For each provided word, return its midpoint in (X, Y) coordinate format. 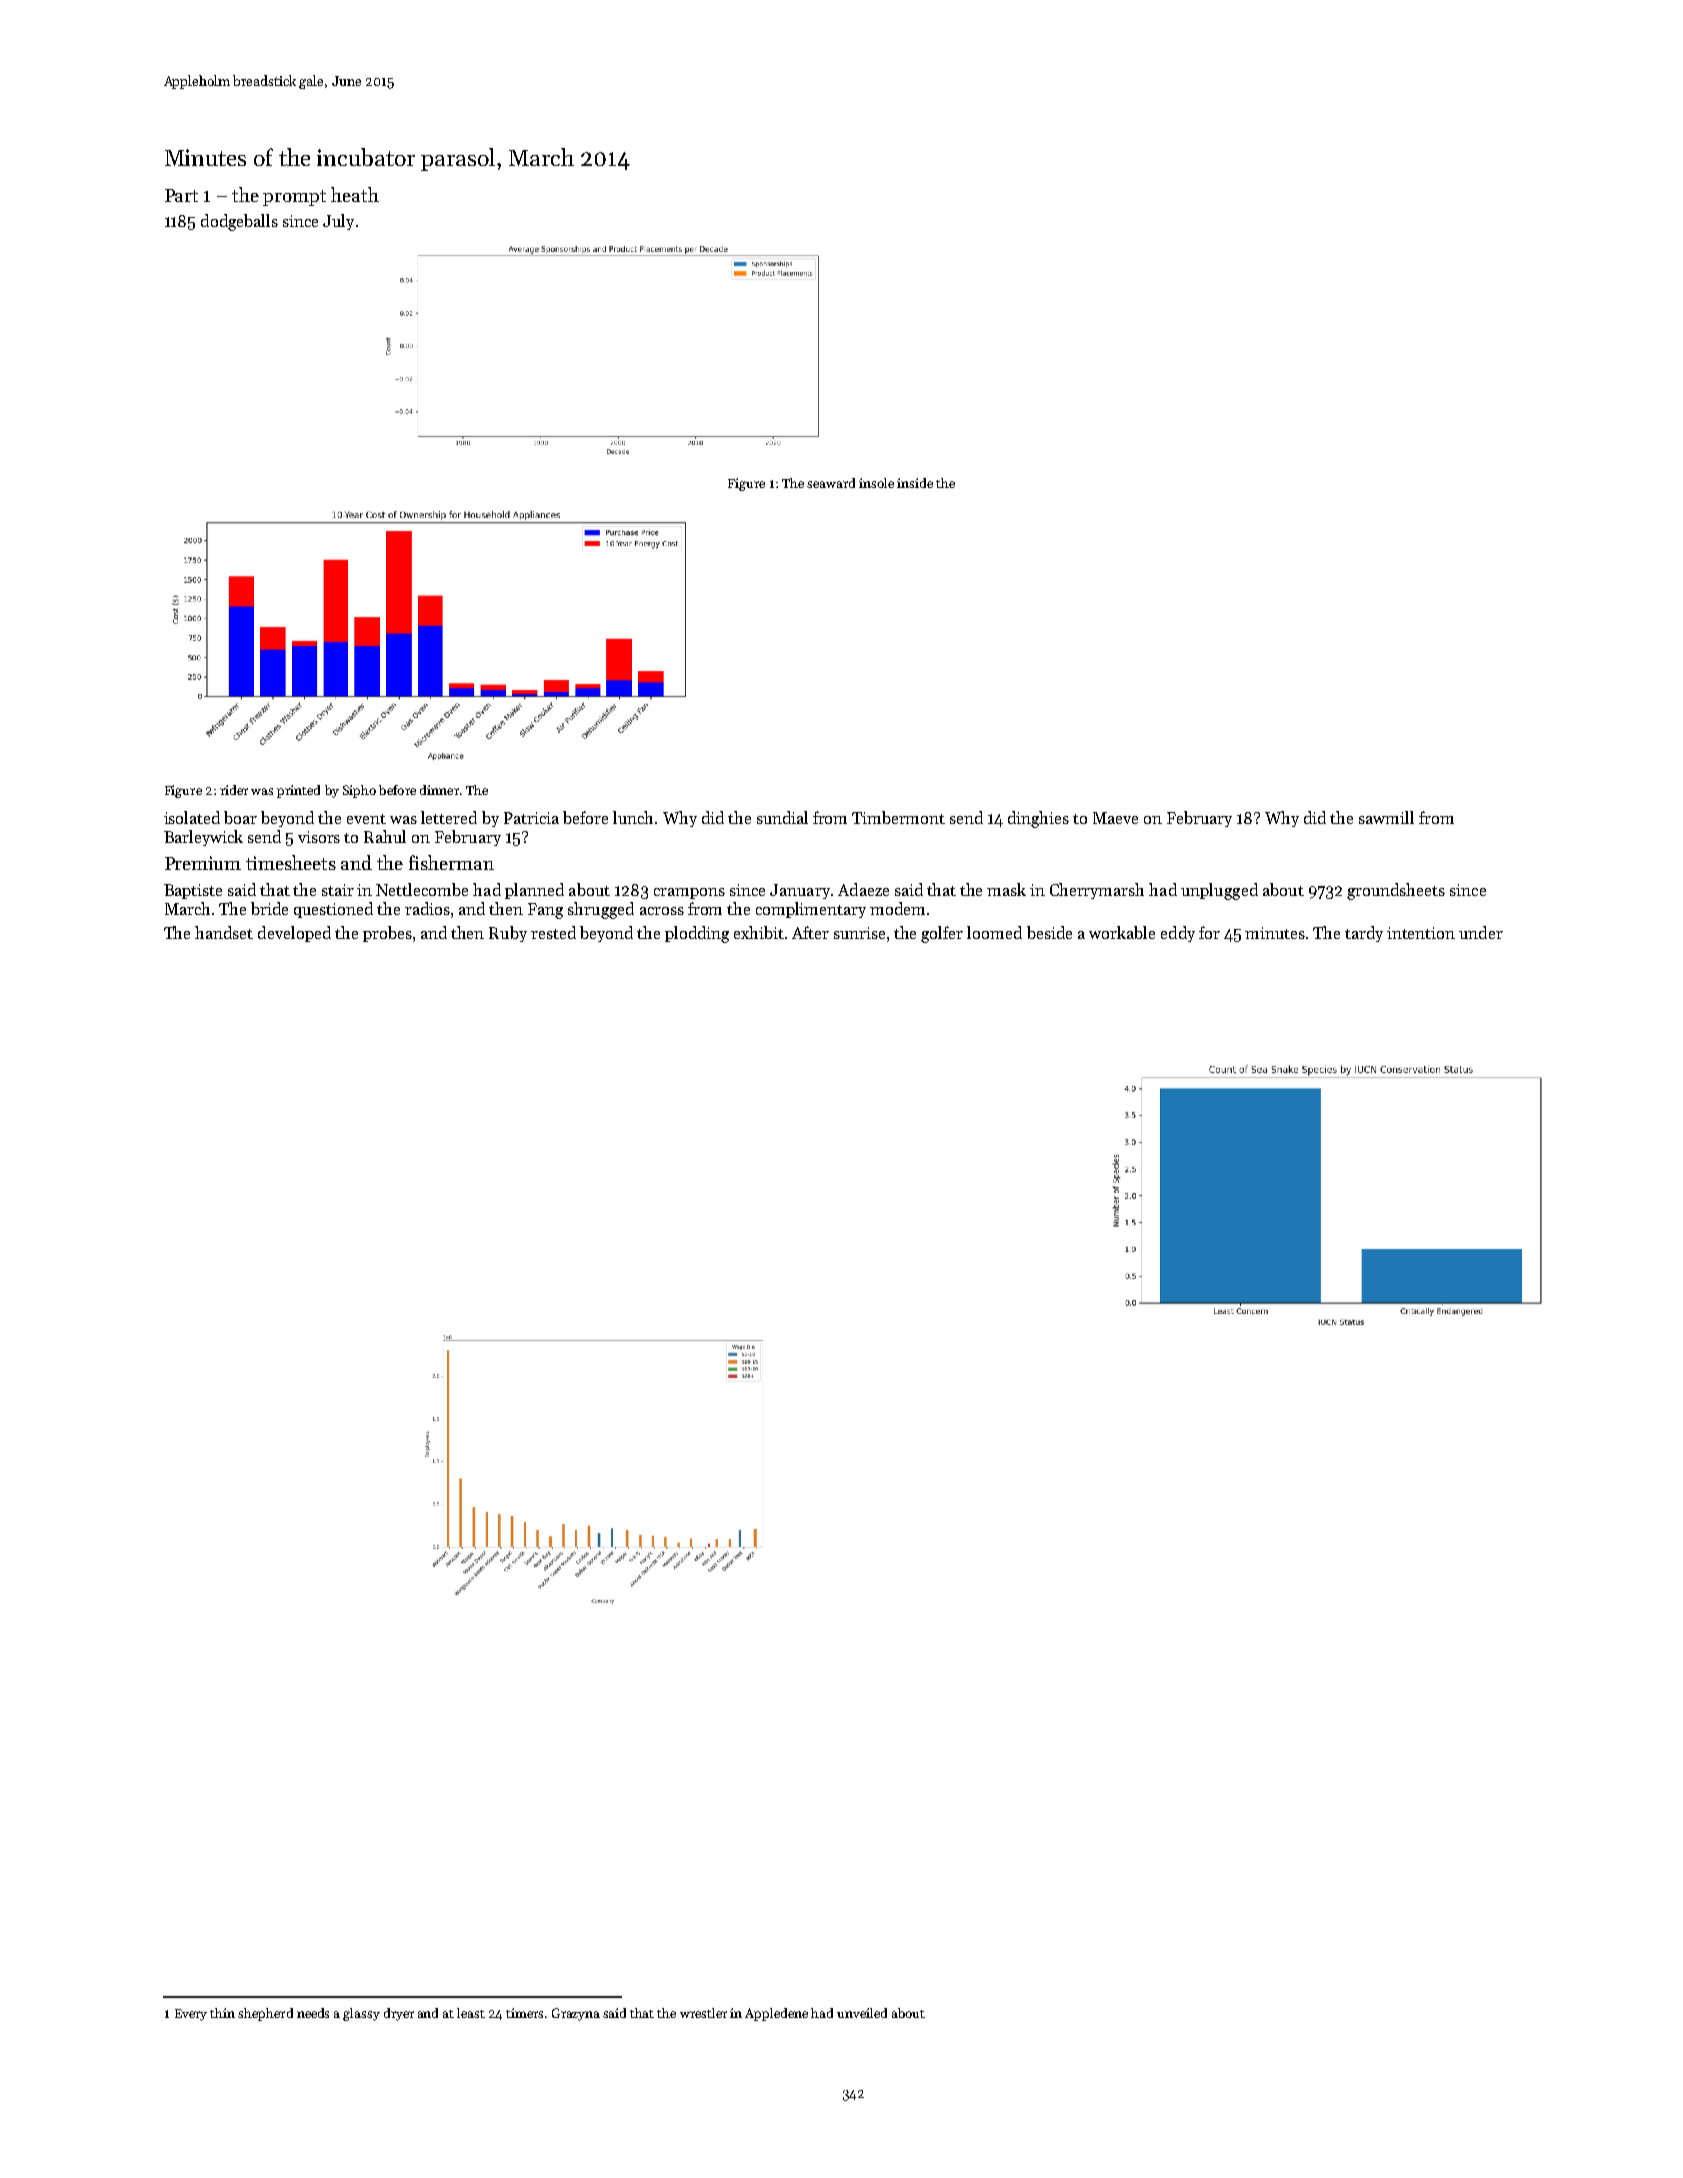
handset (224, 932)
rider (234, 790)
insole (876, 483)
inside (915, 483)
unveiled (862, 2013)
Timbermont (898, 817)
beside (1049, 932)
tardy (1364, 934)
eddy (1178, 934)
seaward (831, 483)
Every (191, 2015)
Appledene (776, 2014)
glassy (361, 2014)
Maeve (1115, 818)
